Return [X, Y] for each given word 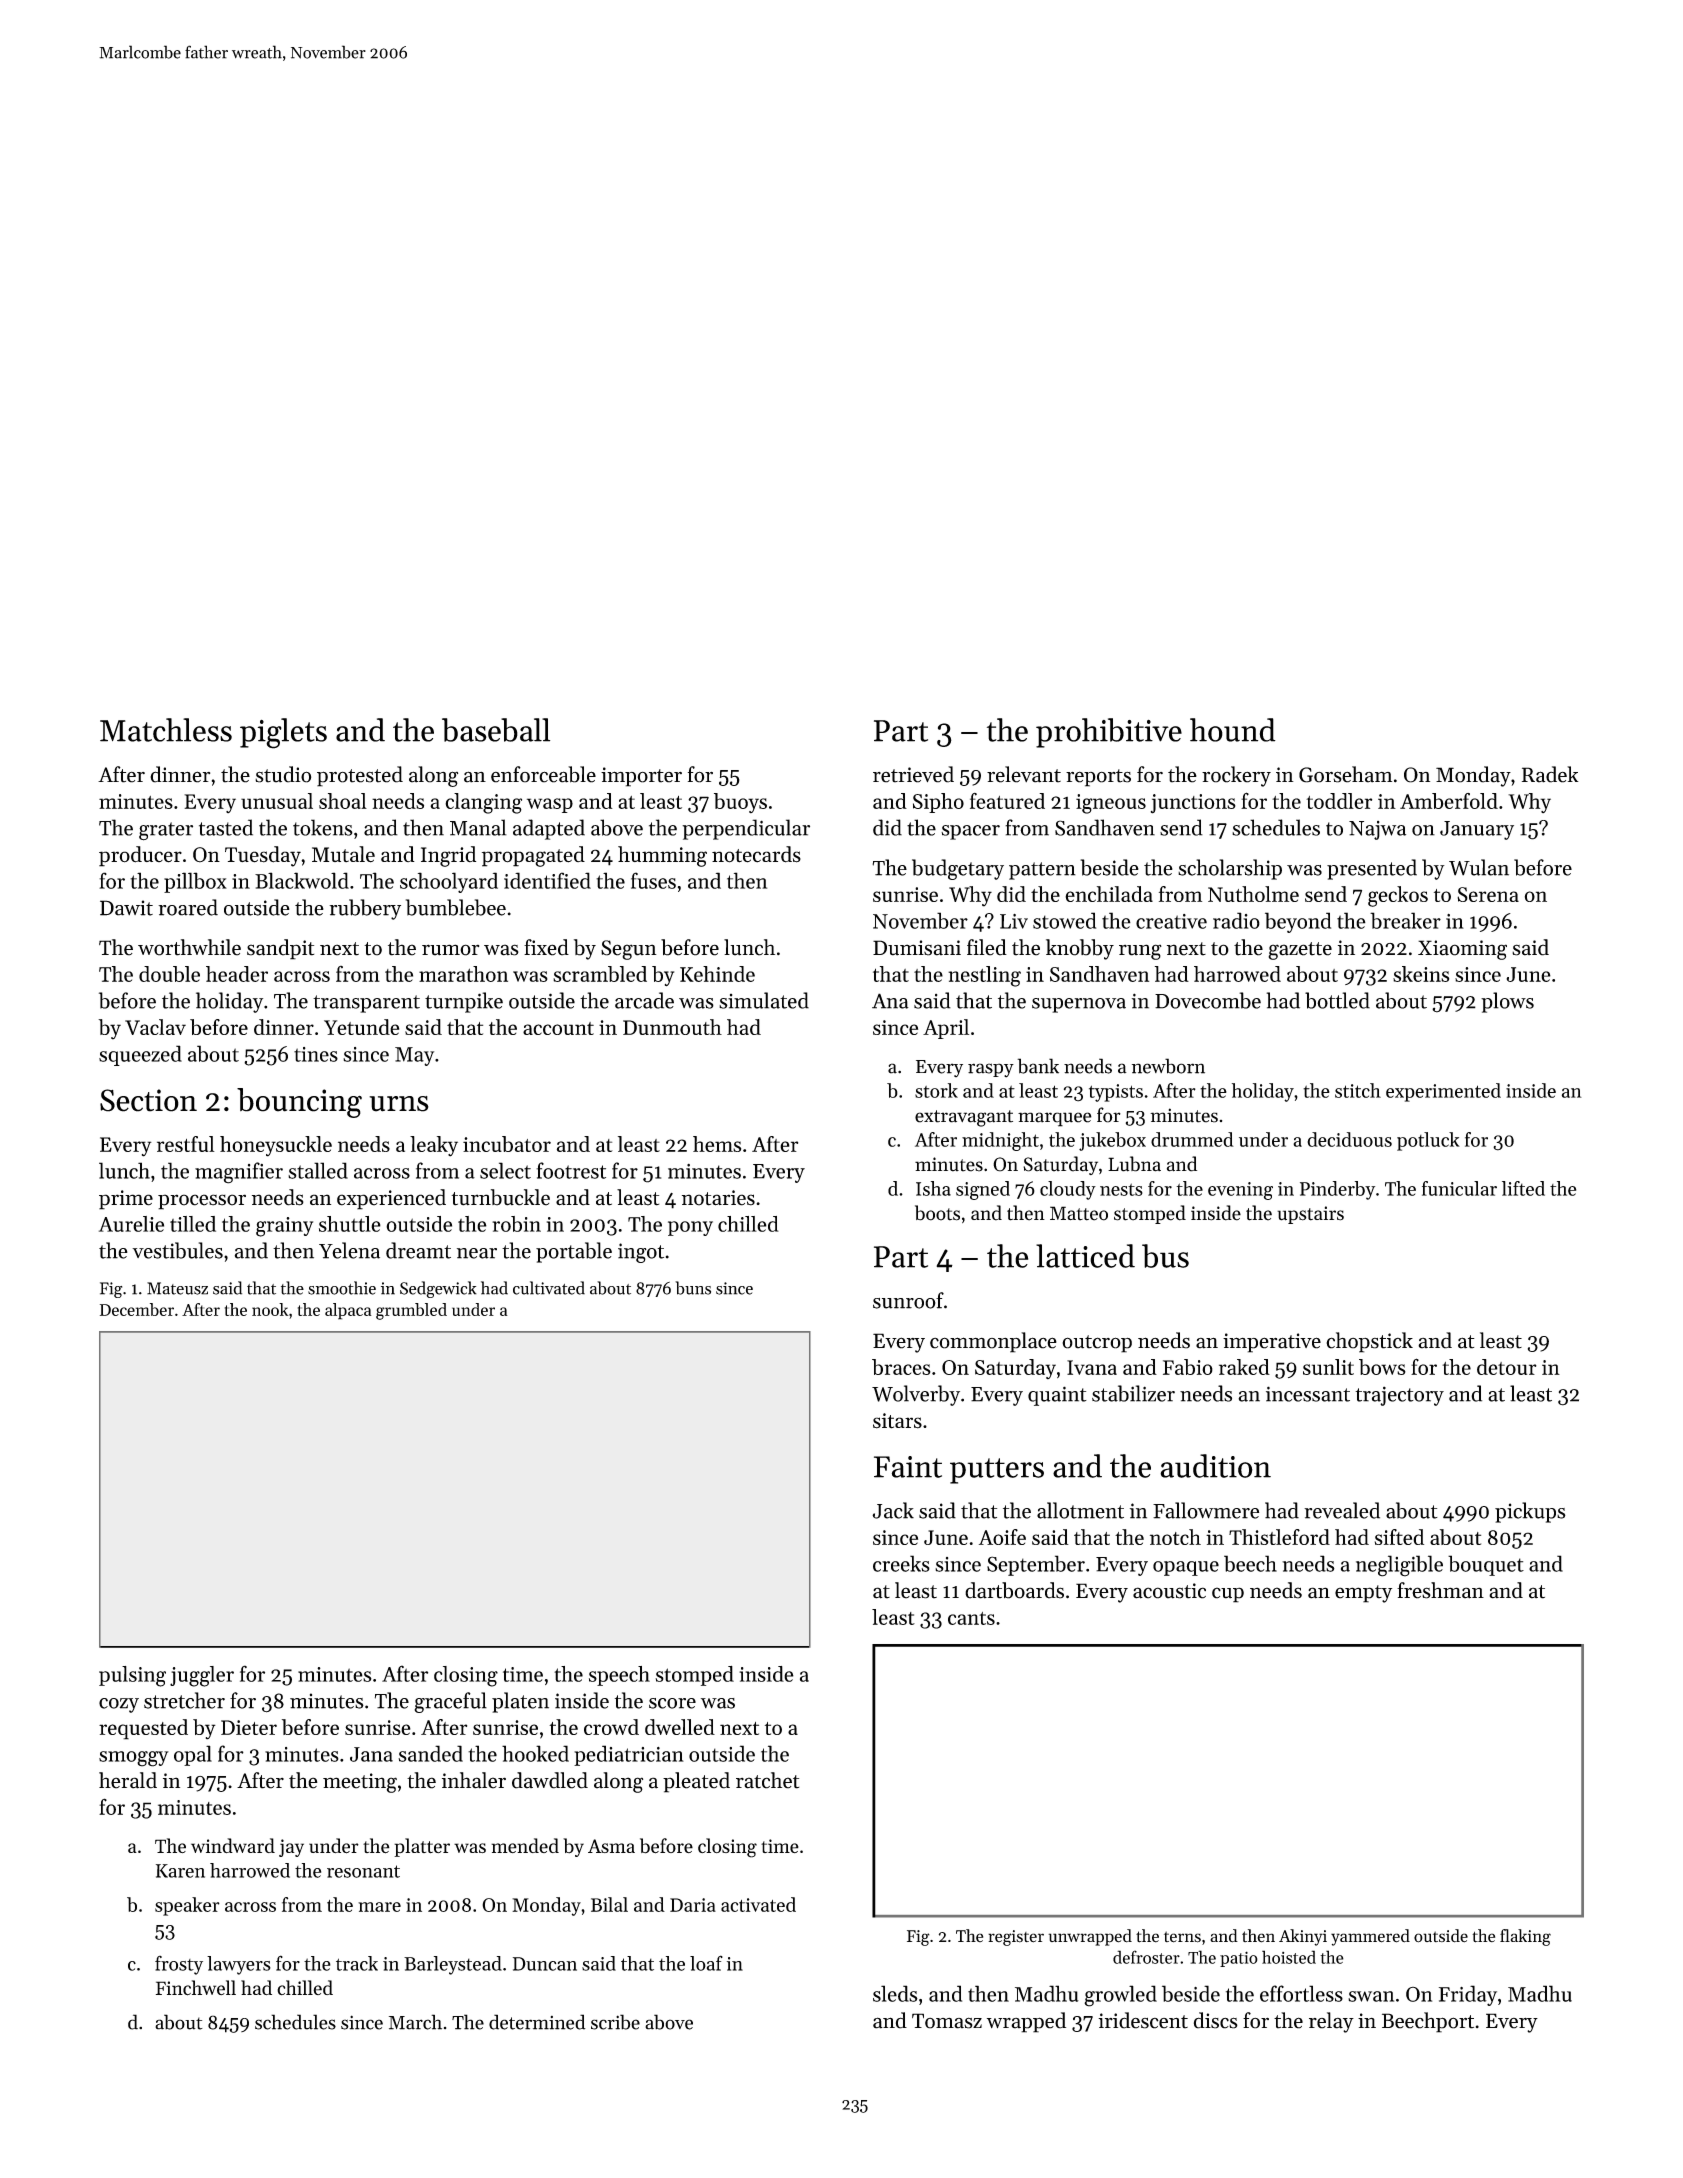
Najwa [1377, 830]
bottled [1337, 1000]
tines [316, 1054]
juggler [202, 1676]
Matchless [166, 730]
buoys [740, 803]
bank [1038, 1066]
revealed [1342, 1510]
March [415, 2022]
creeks [901, 1563]
